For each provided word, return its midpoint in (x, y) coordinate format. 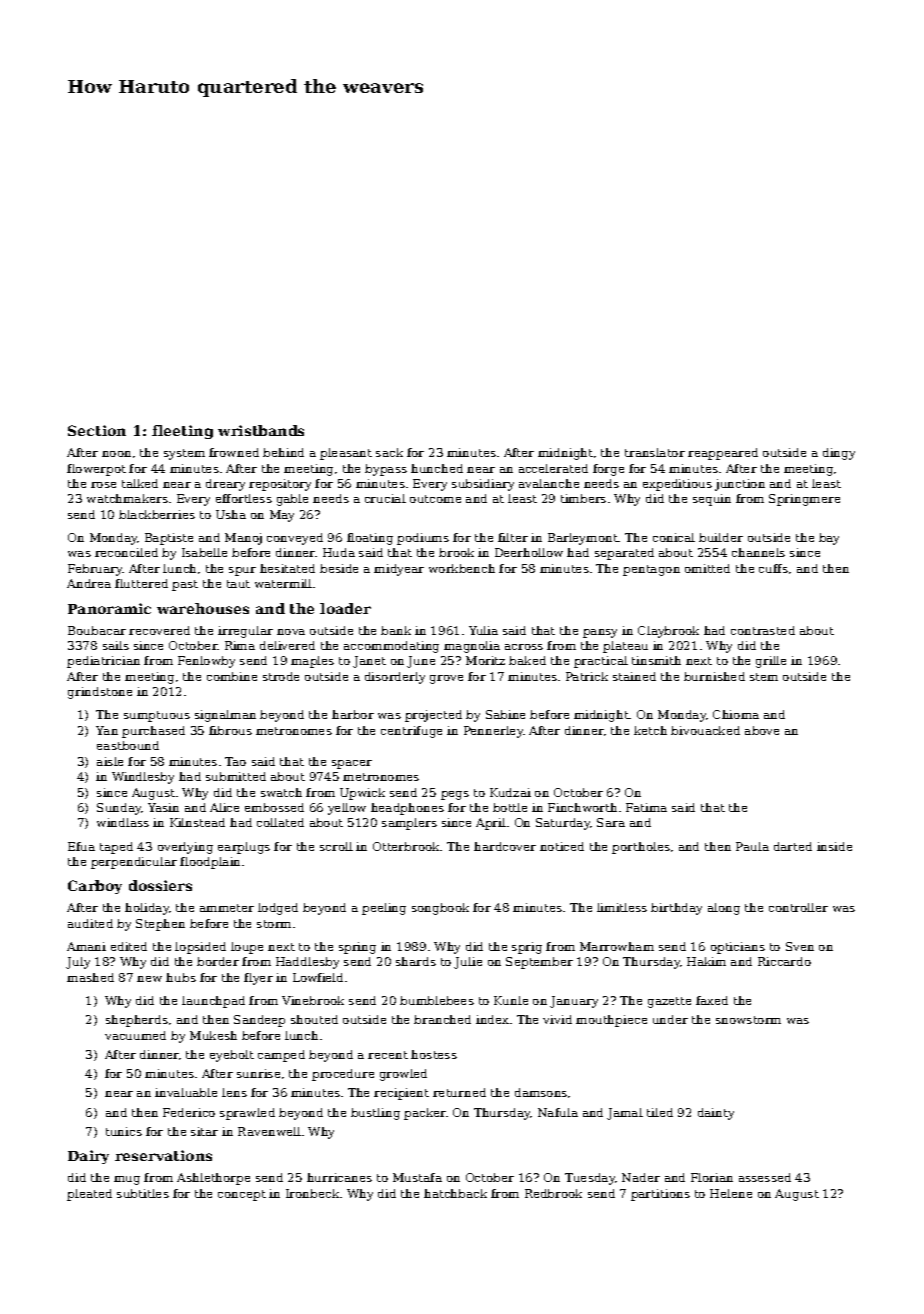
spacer (352, 764)
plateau (625, 647)
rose (103, 485)
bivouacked (705, 730)
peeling (384, 909)
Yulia (483, 630)
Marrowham (617, 946)
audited (90, 923)
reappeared (723, 454)
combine (232, 676)
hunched (437, 468)
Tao (235, 761)
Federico (189, 1112)
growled (403, 1075)
